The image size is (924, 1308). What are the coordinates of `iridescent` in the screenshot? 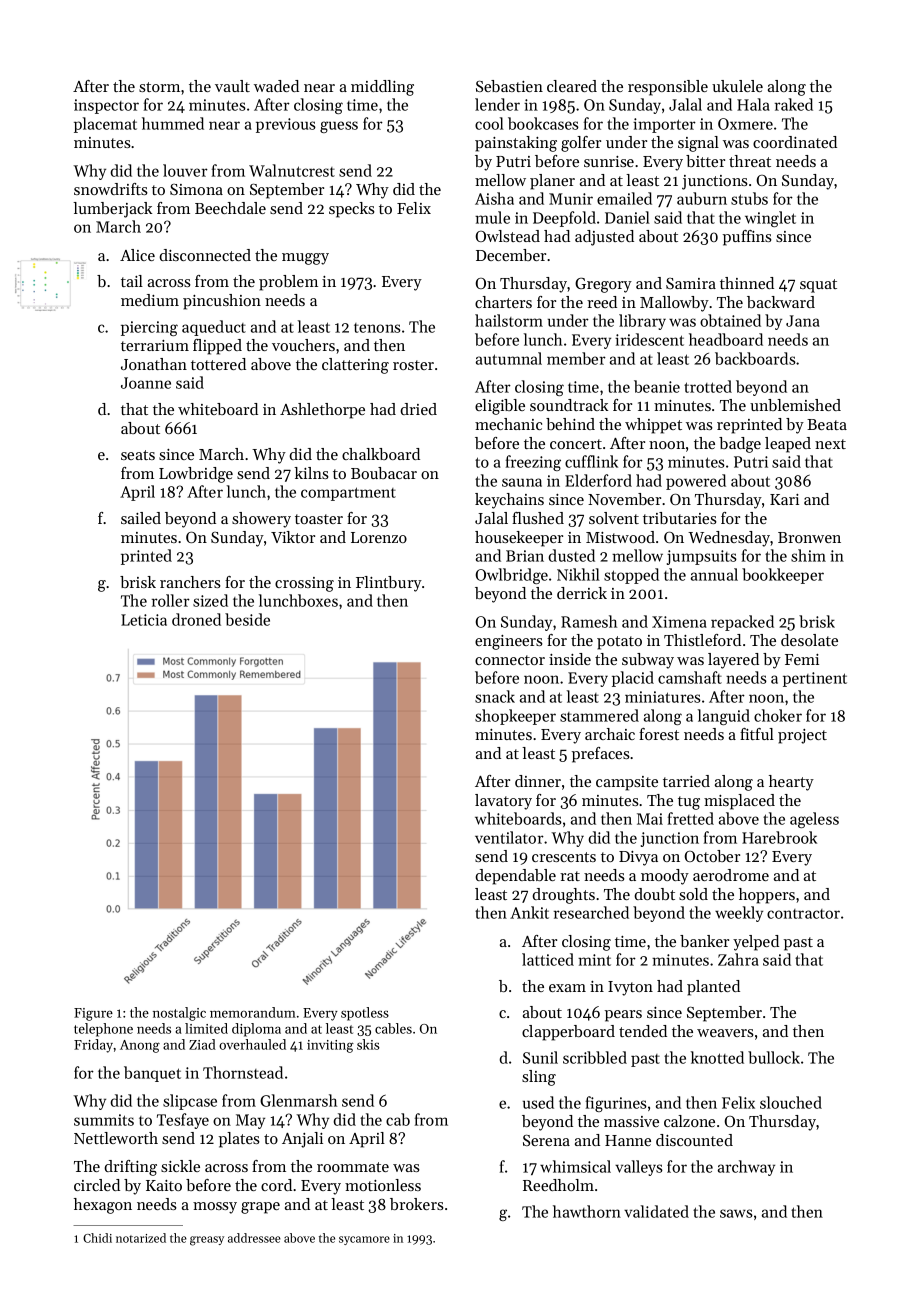 It's located at (649, 339).
